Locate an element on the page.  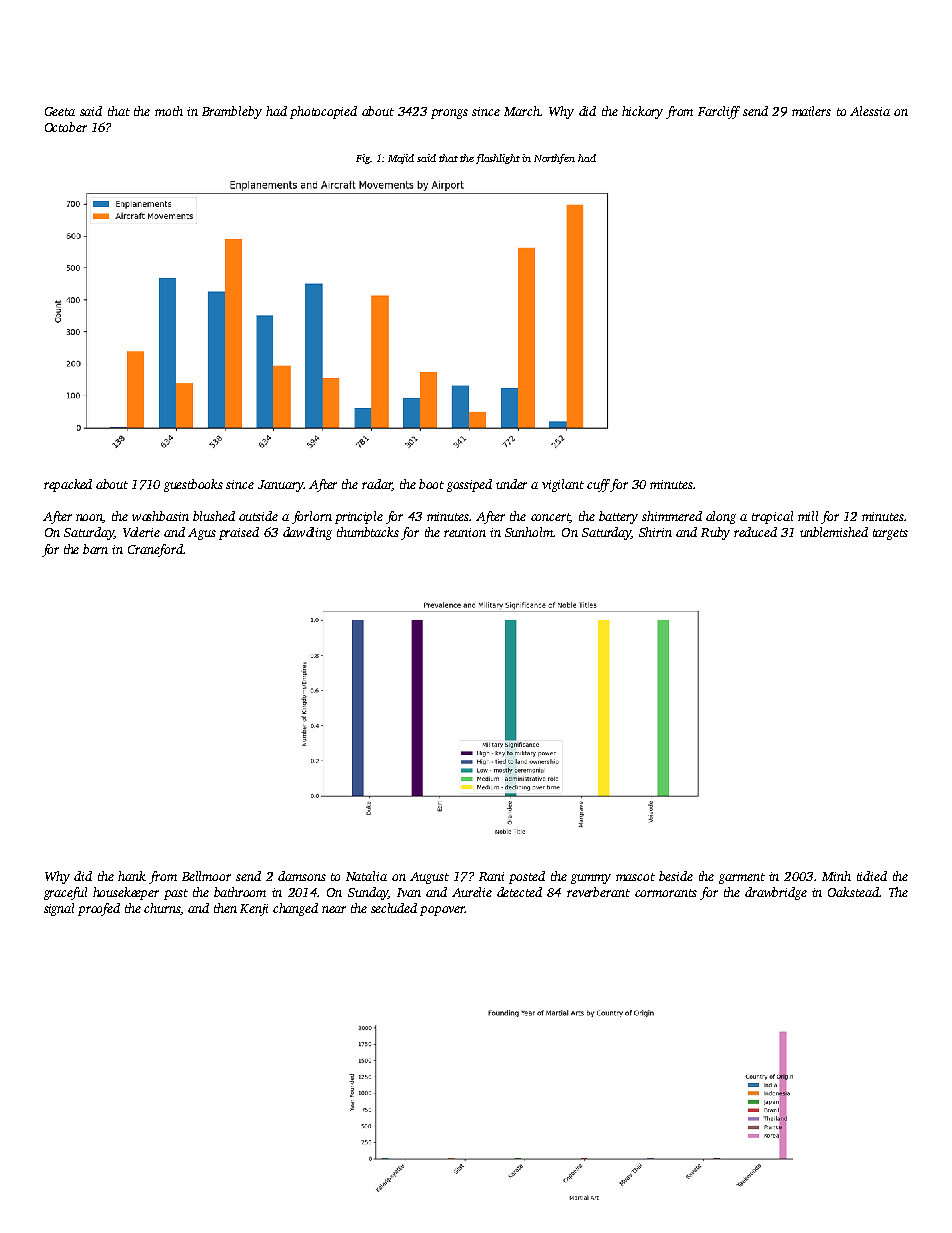
Ruby is located at coordinates (715, 533).
